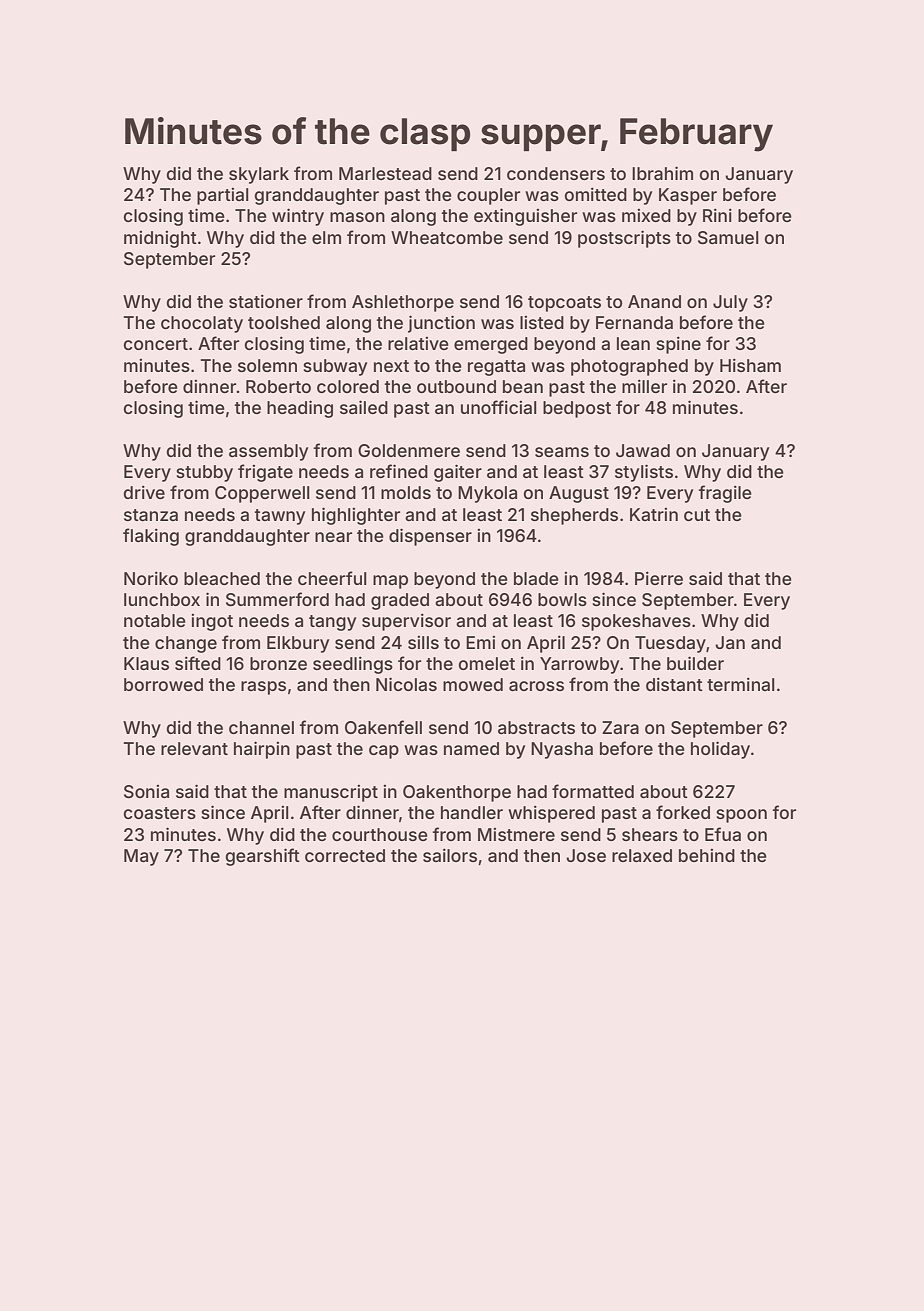 This screenshot has height=1311, width=924. What do you see at coordinates (473, 684) in the screenshot?
I see `mowed` at bounding box center [473, 684].
